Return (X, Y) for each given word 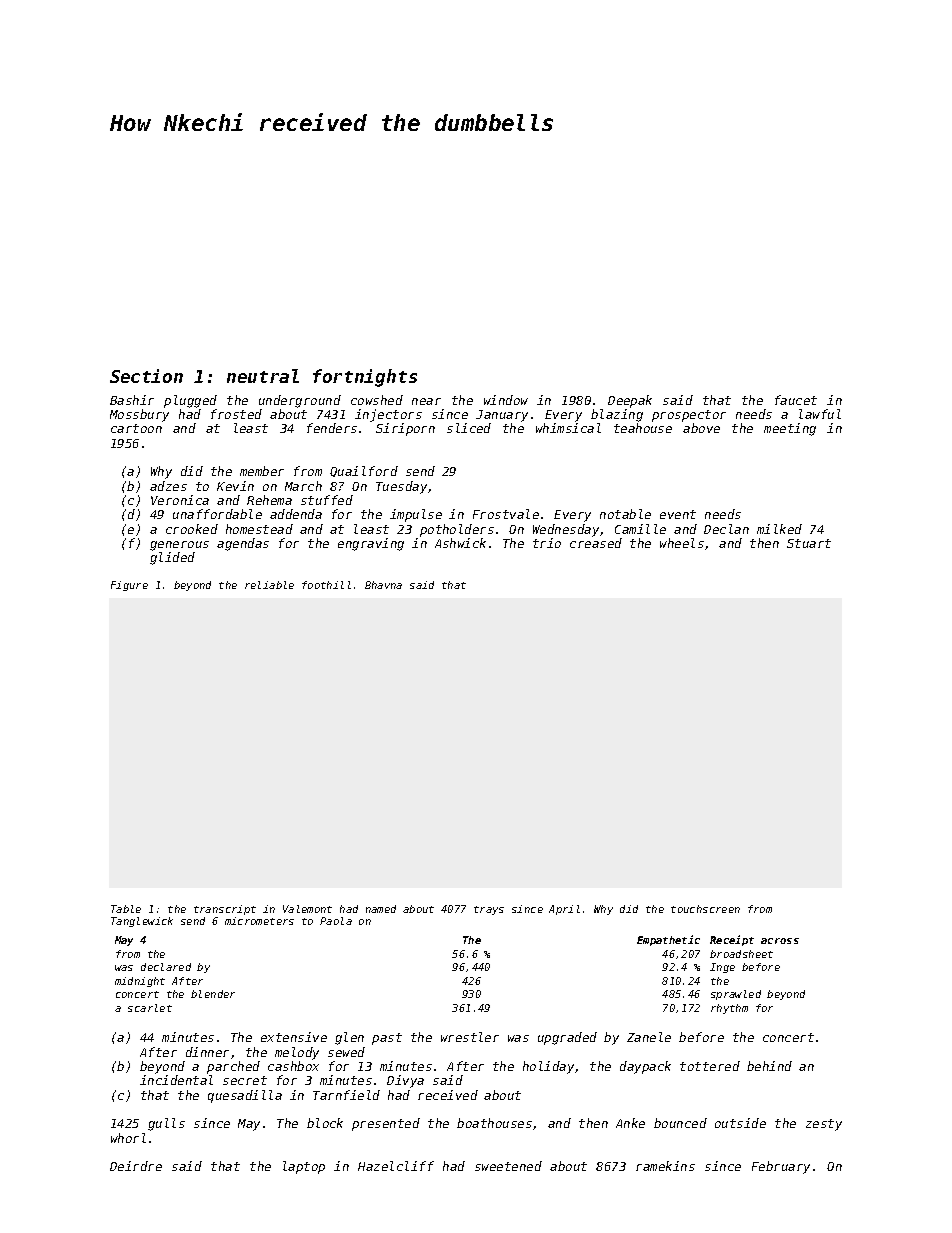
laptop (304, 1167)
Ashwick (460, 543)
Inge (722, 968)
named (381, 909)
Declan (726, 529)
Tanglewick (142, 922)
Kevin (235, 486)
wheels (682, 543)
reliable (269, 585)
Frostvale (506, 514)
